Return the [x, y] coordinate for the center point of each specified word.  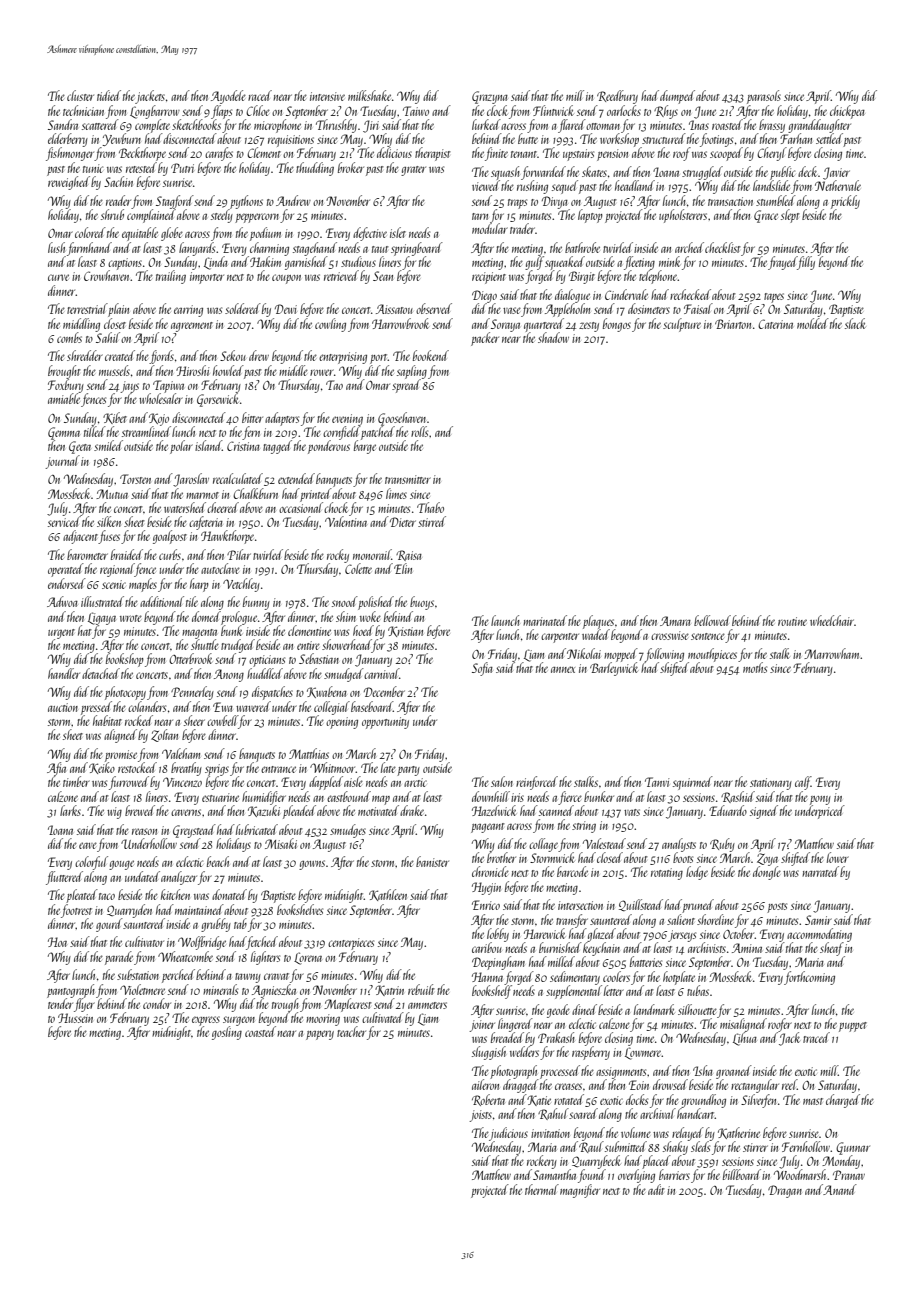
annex [563, 669]
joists [480, 1116]
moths [755, 667]
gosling [227, 1033]
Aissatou [394, 309]
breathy [186, 769]
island [208, 445]
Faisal [698, 308]
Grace [766, 216]
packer [485, 339]
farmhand [89, 249]
